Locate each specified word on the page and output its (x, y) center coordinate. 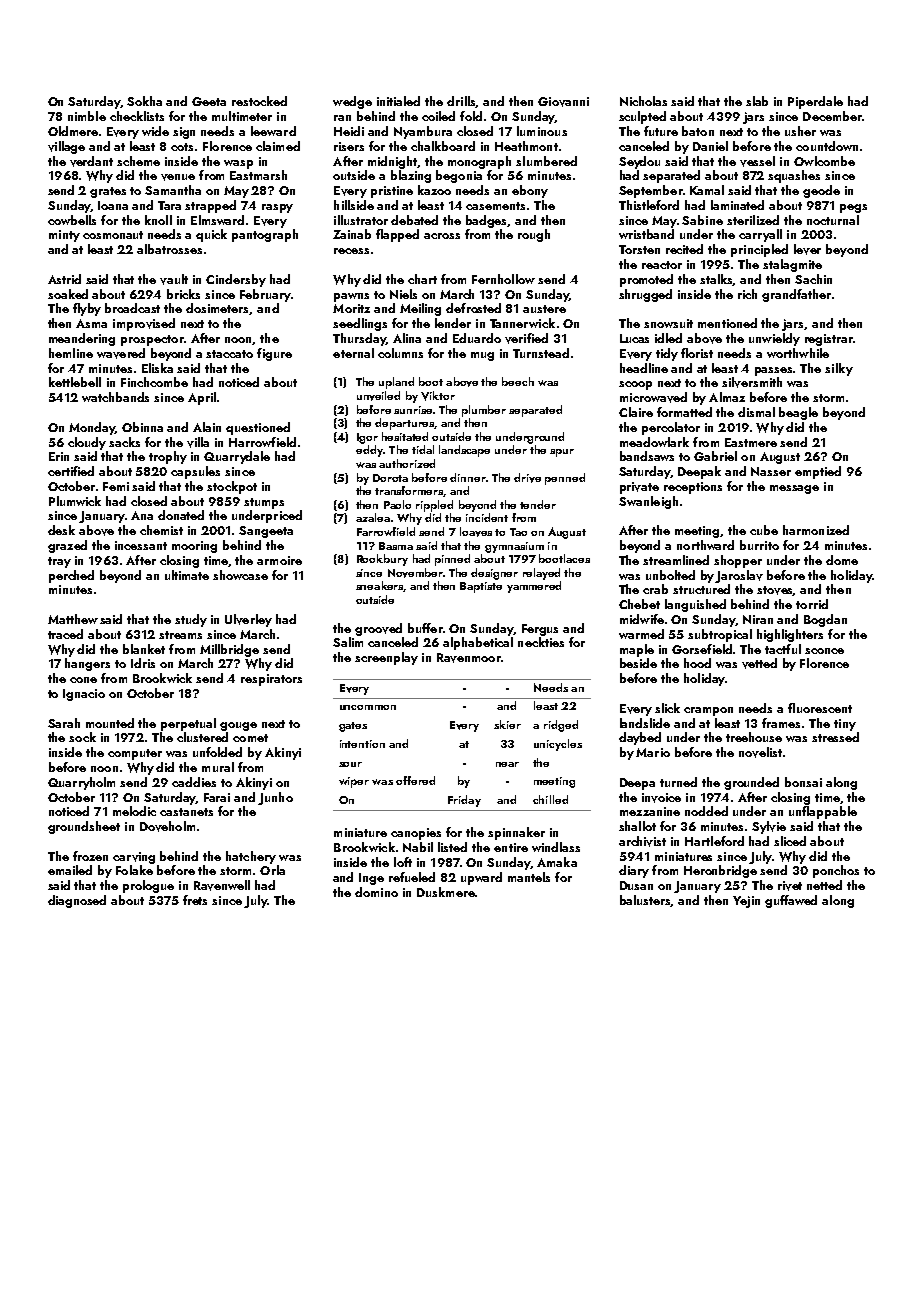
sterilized (753, 220)
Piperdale (815, 102)
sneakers (379, 585)
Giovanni (563, 102)
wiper (354, 782)
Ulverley (248, 620)
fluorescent (820, 708)
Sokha (144, 101)
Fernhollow (503, 279)
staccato (229, 354)
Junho (275, 798)
